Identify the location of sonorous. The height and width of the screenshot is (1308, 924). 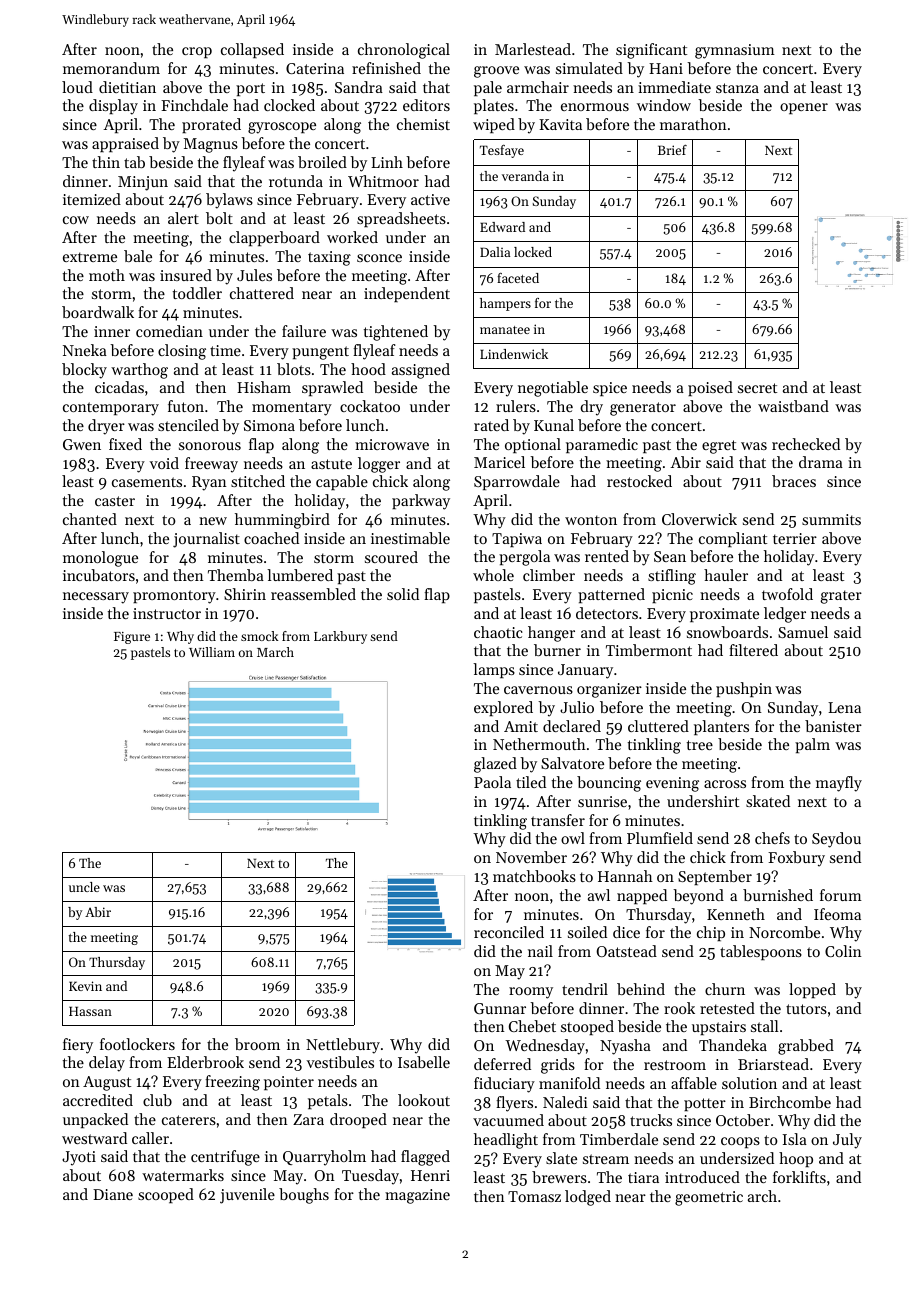
(210, 446).
